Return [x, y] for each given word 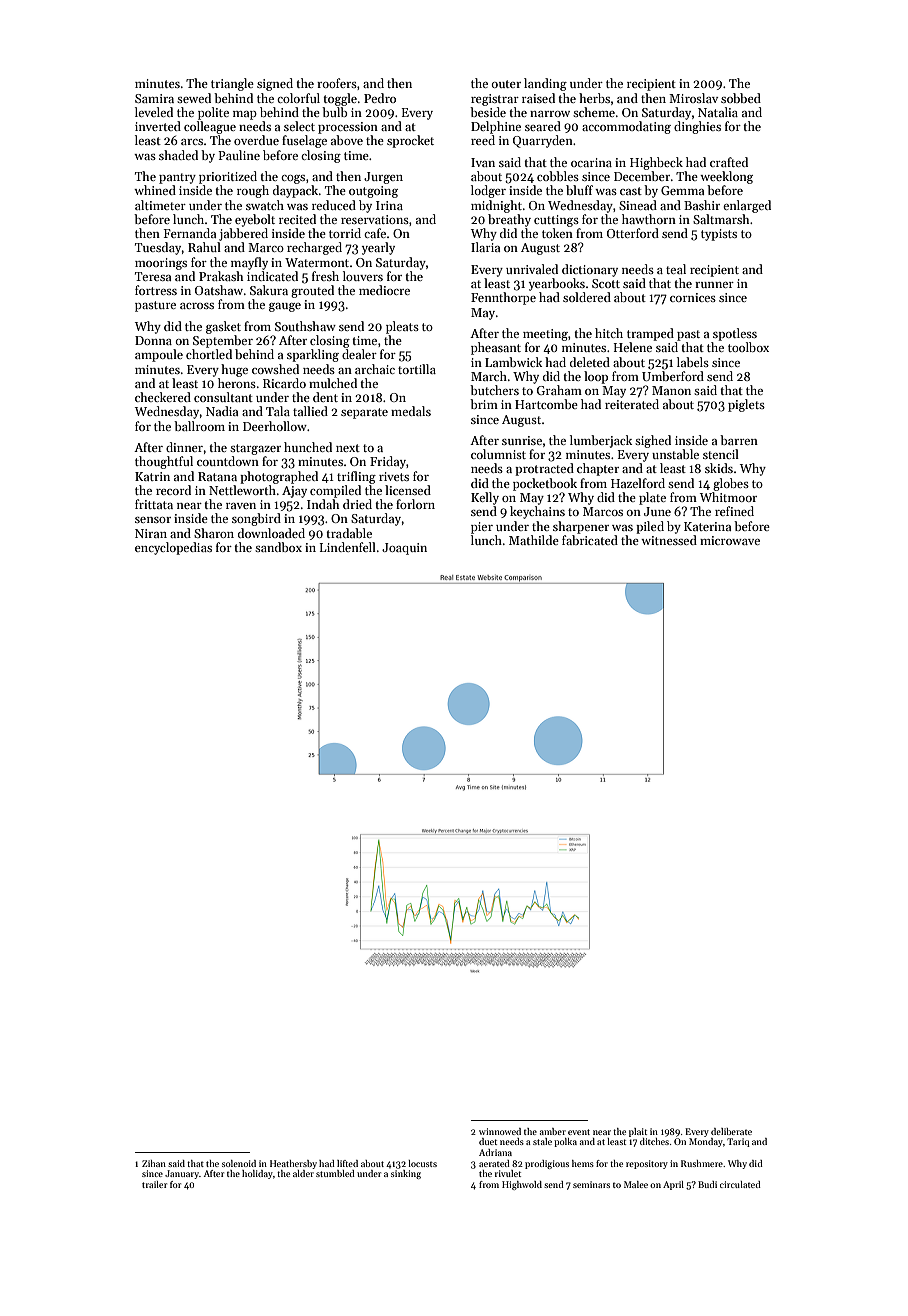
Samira [154, 98]
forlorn [415, 504]
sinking [406, 1174]
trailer [154, 1184]
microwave [730, 540]
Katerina [707, 526]
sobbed [741, 98]
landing [545, 84]
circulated [740, 1184]
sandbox [278, 547]
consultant [223, 397]
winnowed [500, 1131]
